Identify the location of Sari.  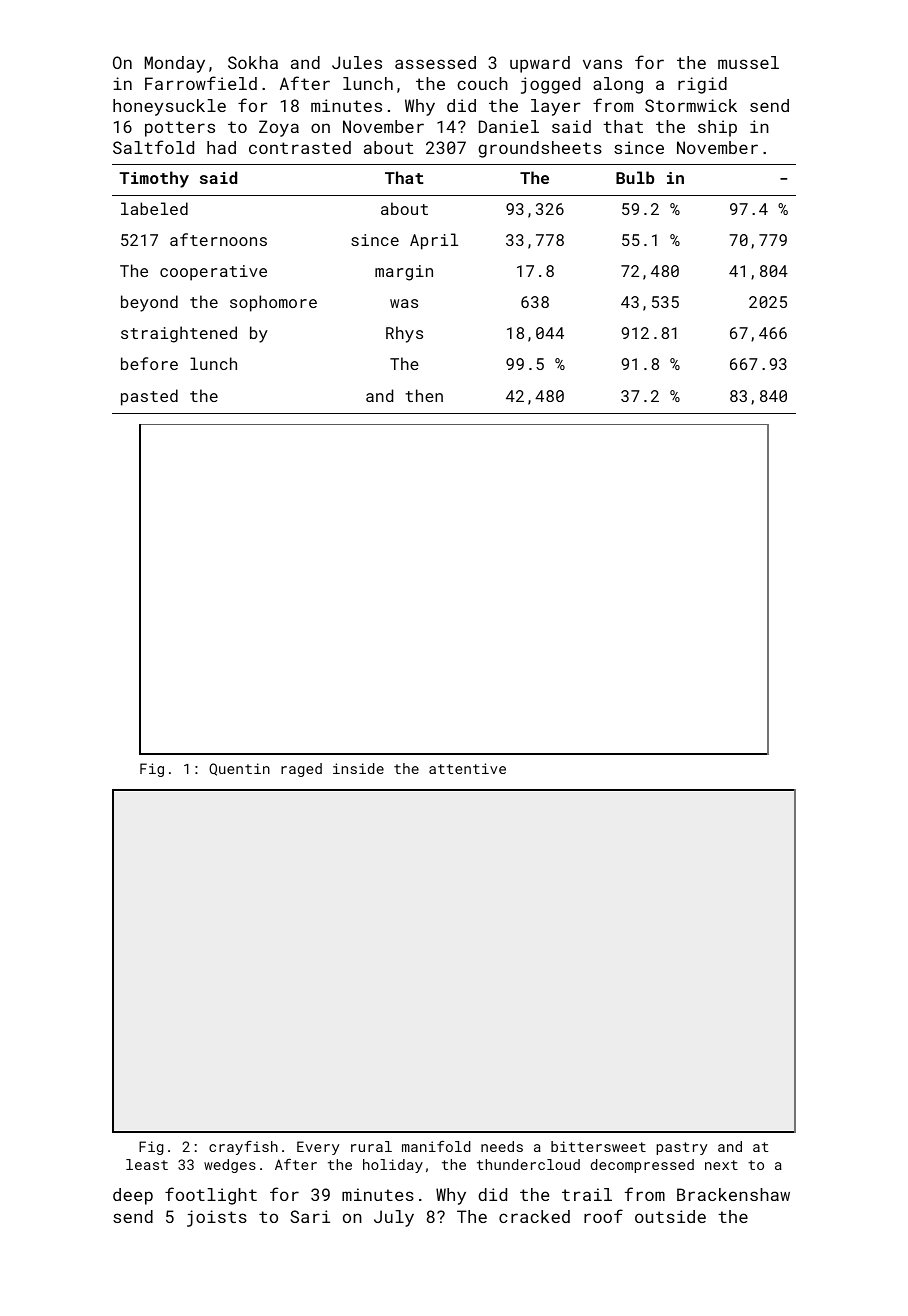
(310, 1216).
